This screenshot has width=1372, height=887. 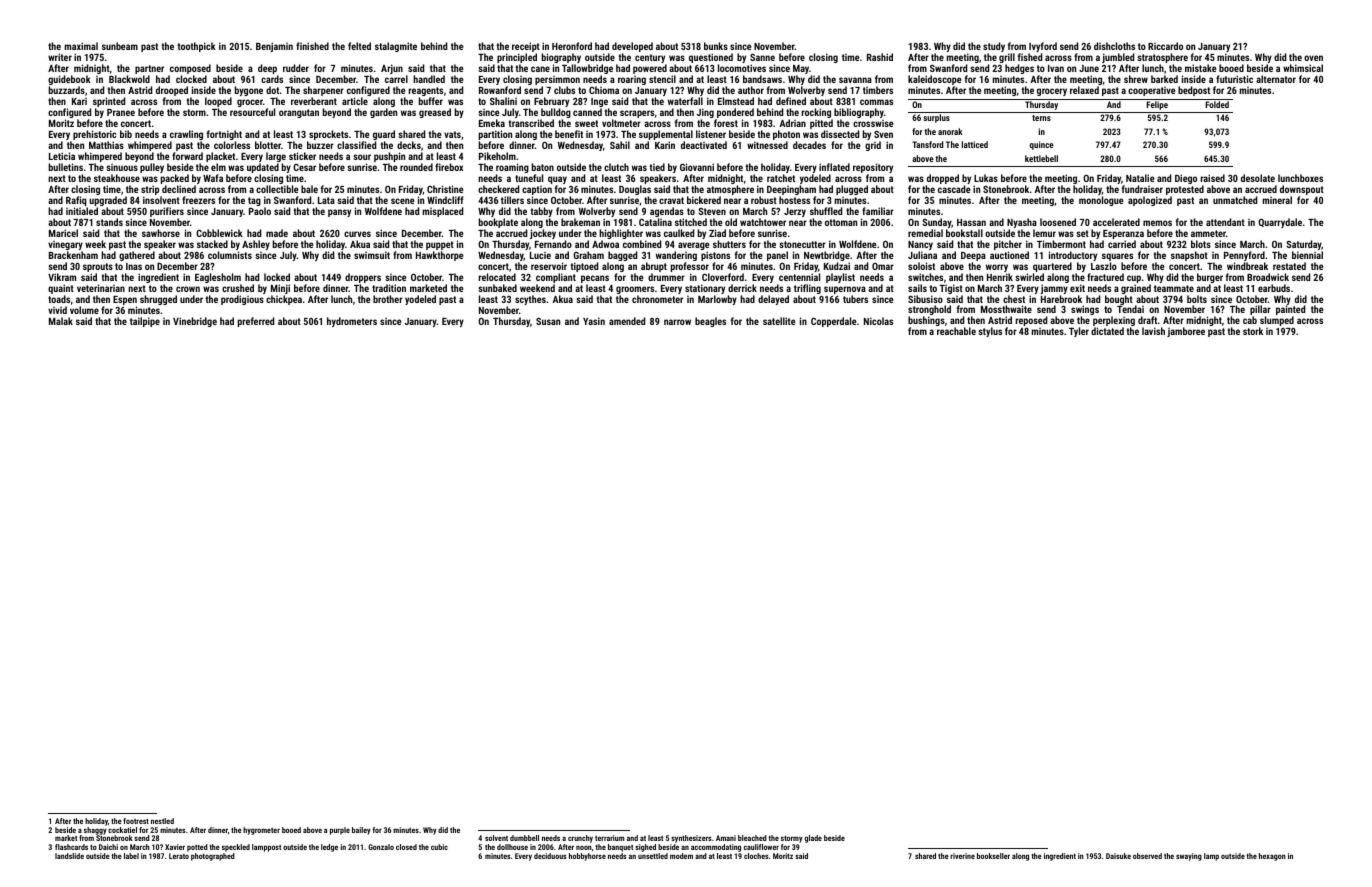 I want to click on scene, so click(x=402, y=201).
